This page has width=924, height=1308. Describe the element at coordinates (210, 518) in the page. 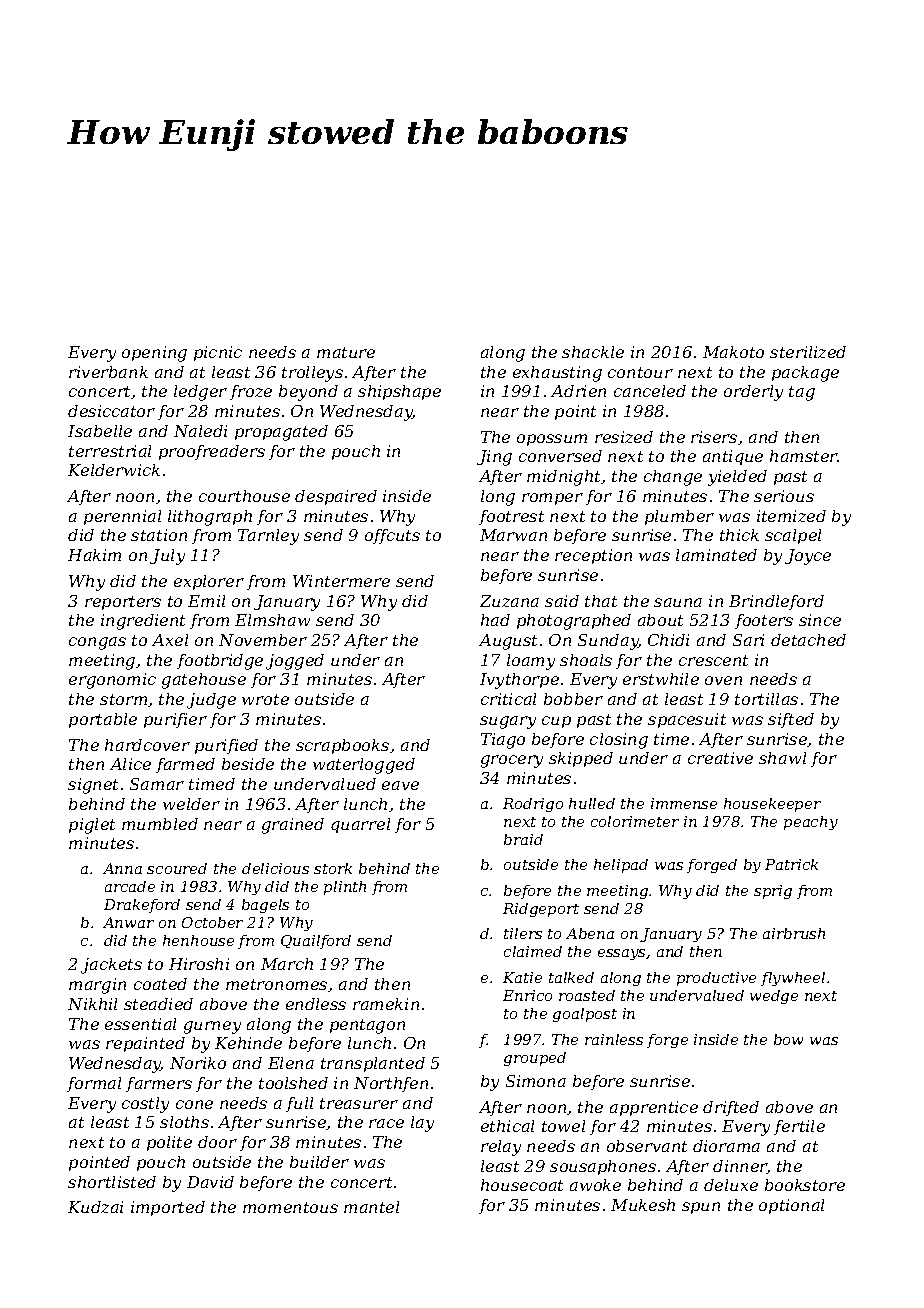

I see `lithograph` at that location.
